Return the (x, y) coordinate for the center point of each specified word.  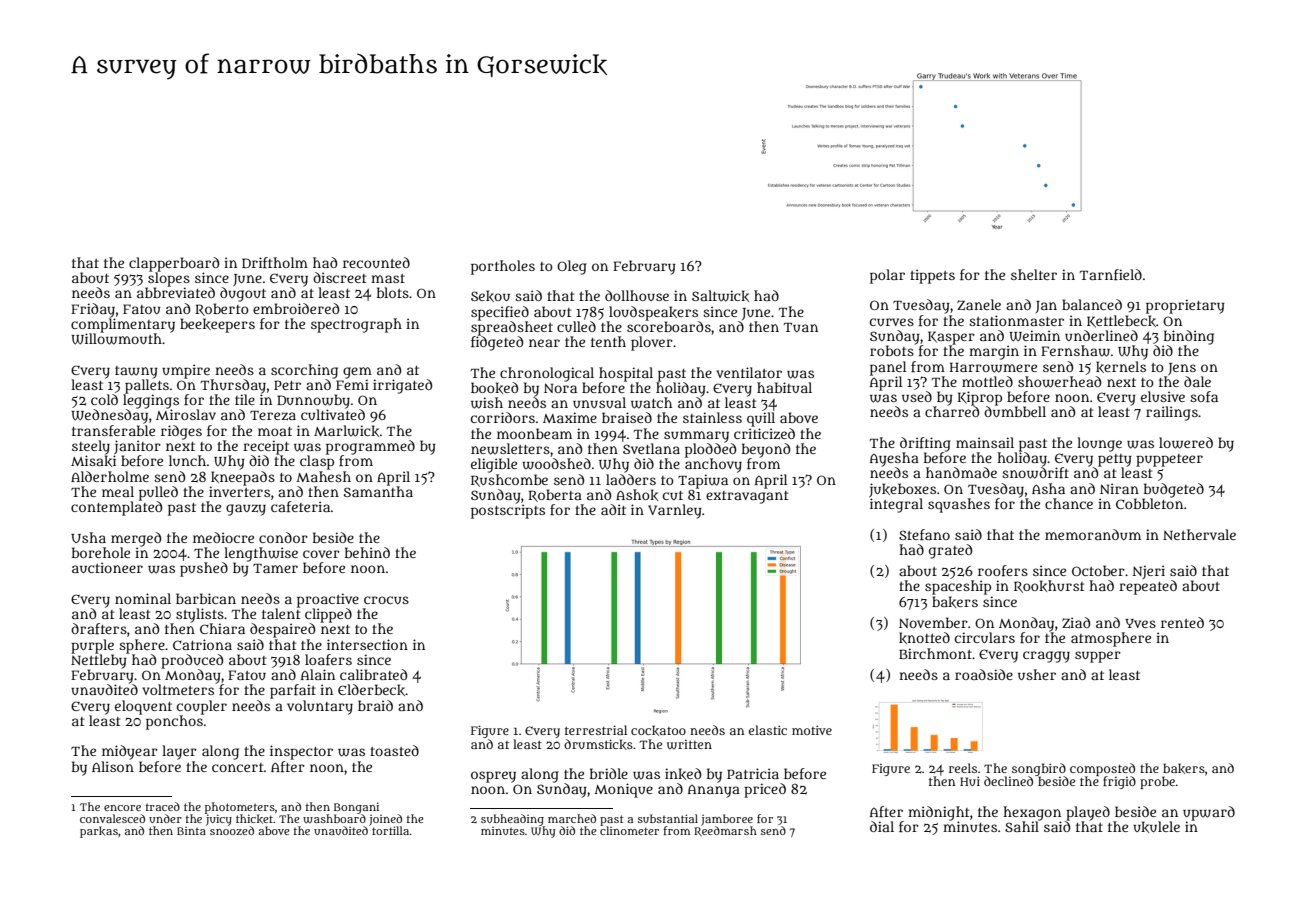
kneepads (243, 478)
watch (651, 403)
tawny (136, 372)
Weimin (1034, 336)
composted (1102, 769)
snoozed (232, 830)
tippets (932, 276)
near (544, 343)
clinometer (629, 830)
